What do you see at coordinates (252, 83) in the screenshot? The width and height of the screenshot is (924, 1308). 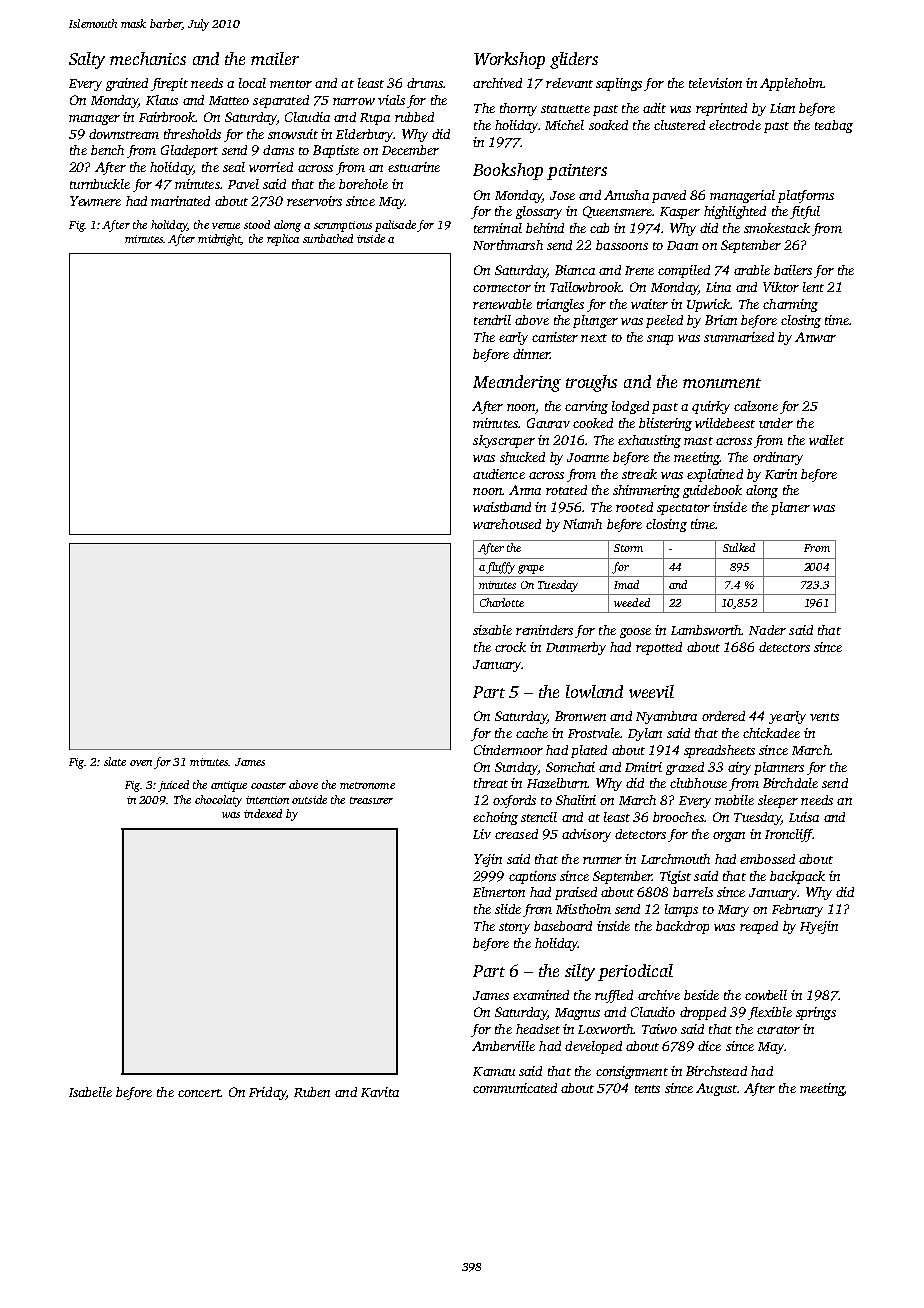 I see `local` at bounding box center [252, 83].
